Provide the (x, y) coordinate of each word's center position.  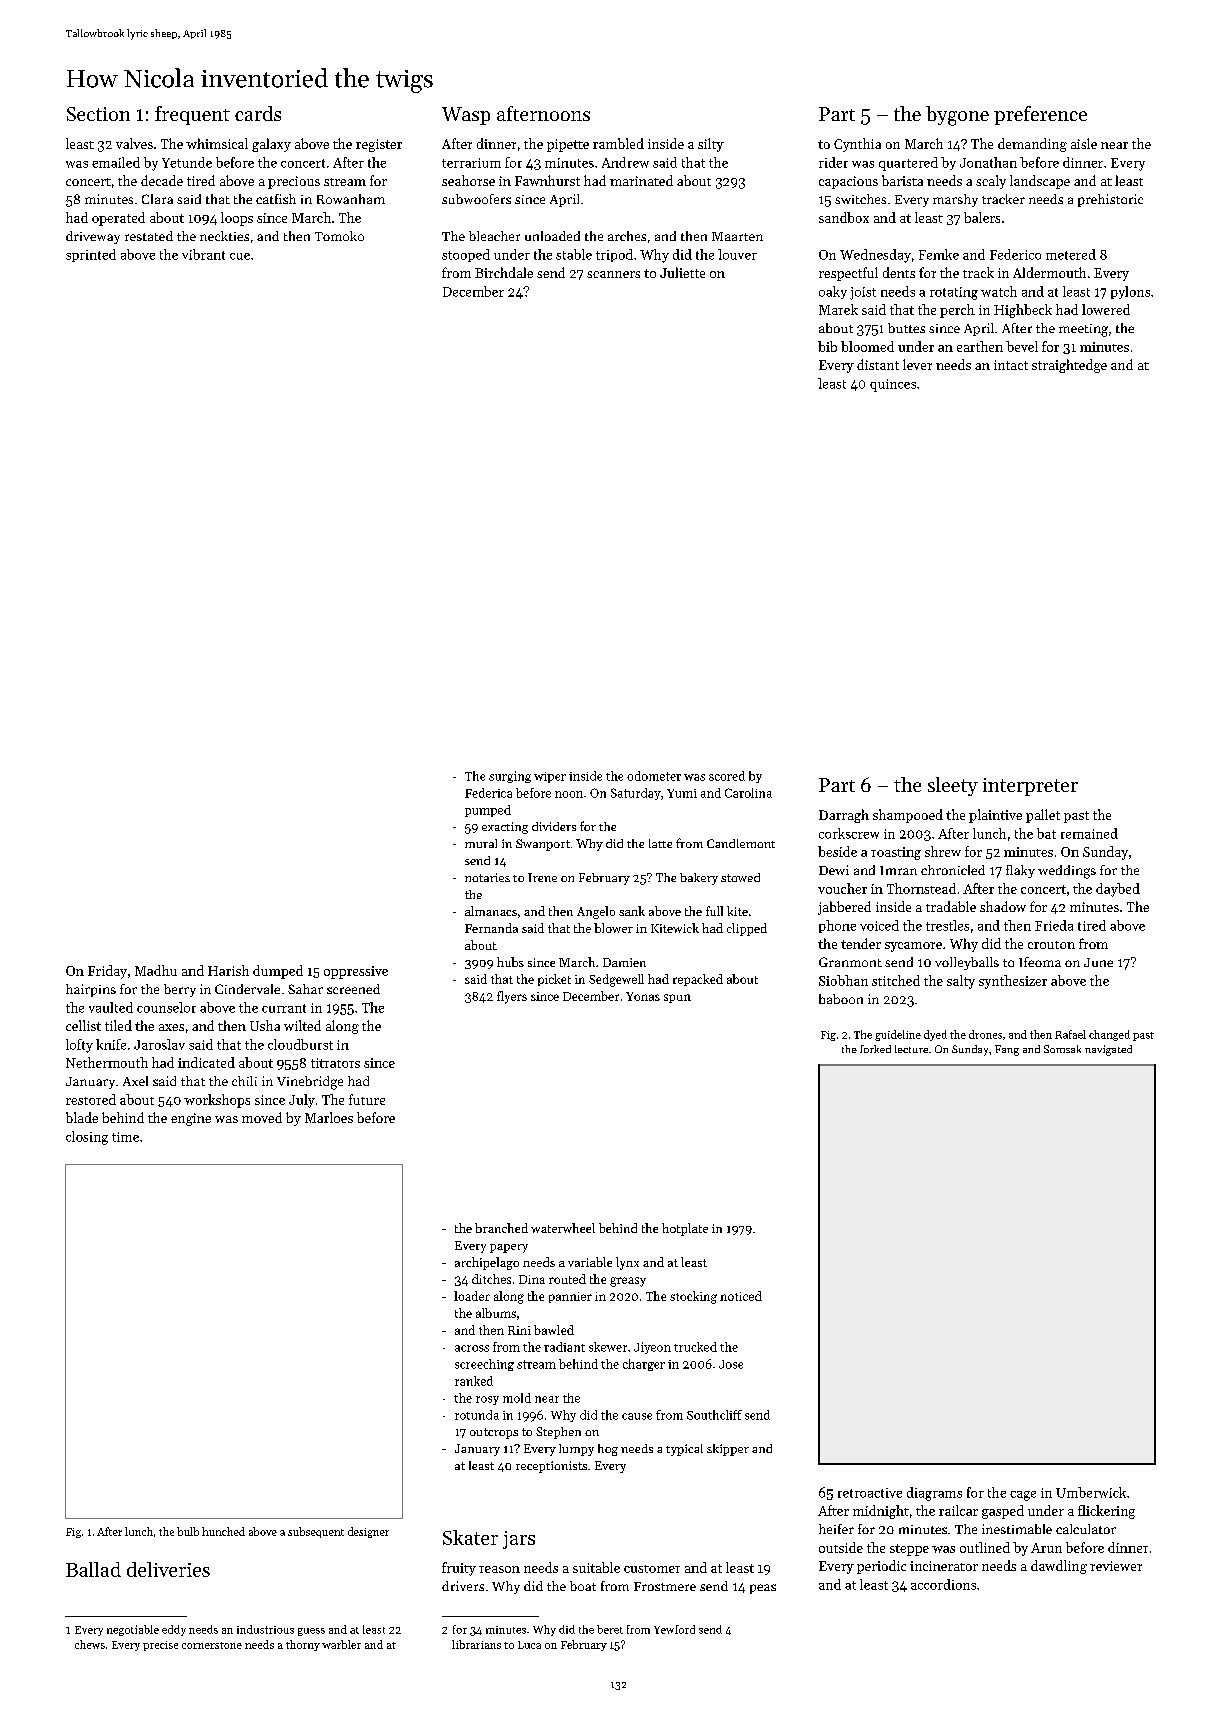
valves (134, 143)
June (1098, 962)
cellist (83, 1025)
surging (510, 777)
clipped (747, 929)
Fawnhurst (547, 180)
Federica (488, 793)
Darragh (844, 816)
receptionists (551, 1467)
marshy (955, 200)
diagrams (934, 1494)
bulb (188, 1531)
